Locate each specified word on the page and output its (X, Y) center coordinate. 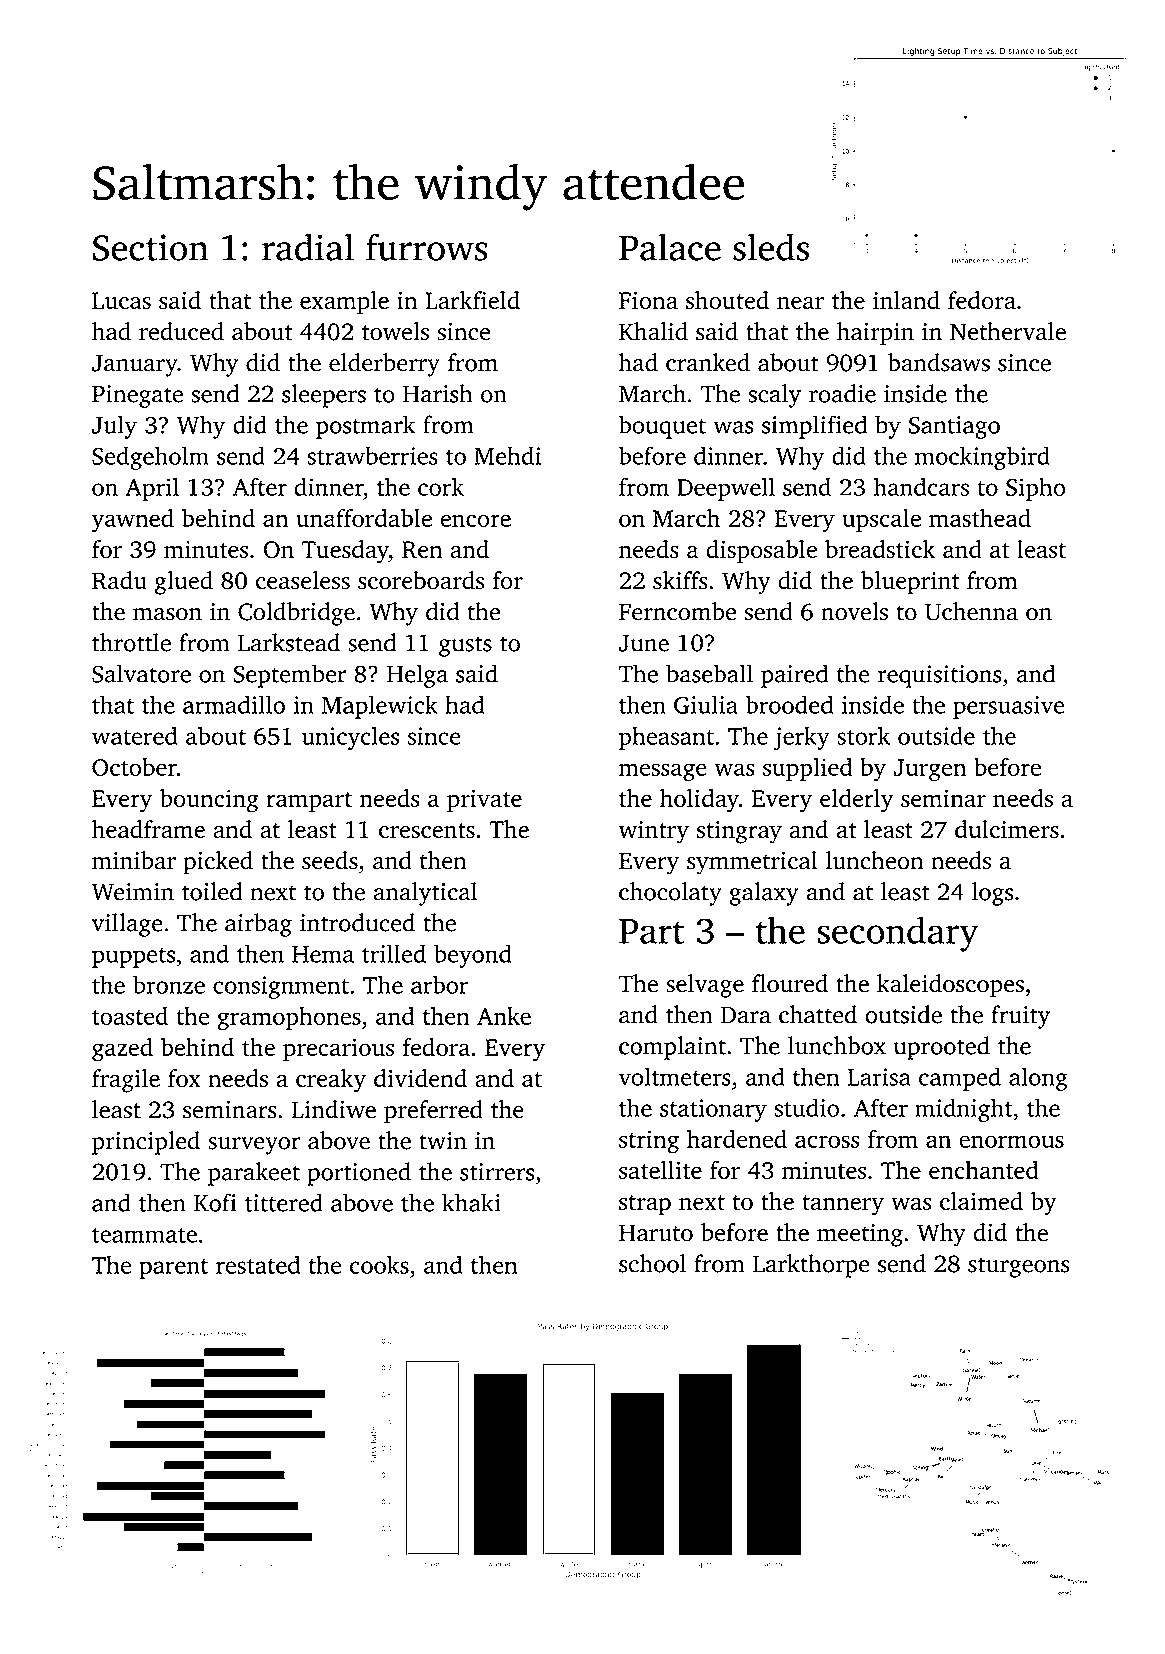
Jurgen (929, 770)
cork (441, 487)
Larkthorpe (811, 1266)
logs (992, 894)
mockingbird (982, 458)
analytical (425, 894)
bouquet (662, 427)
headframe (148, 829)
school (652, 1263)
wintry (653, 832)
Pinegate (137, 396)
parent (173, 1269)
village (127, 925)
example (344, 303)
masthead (980, 517)
